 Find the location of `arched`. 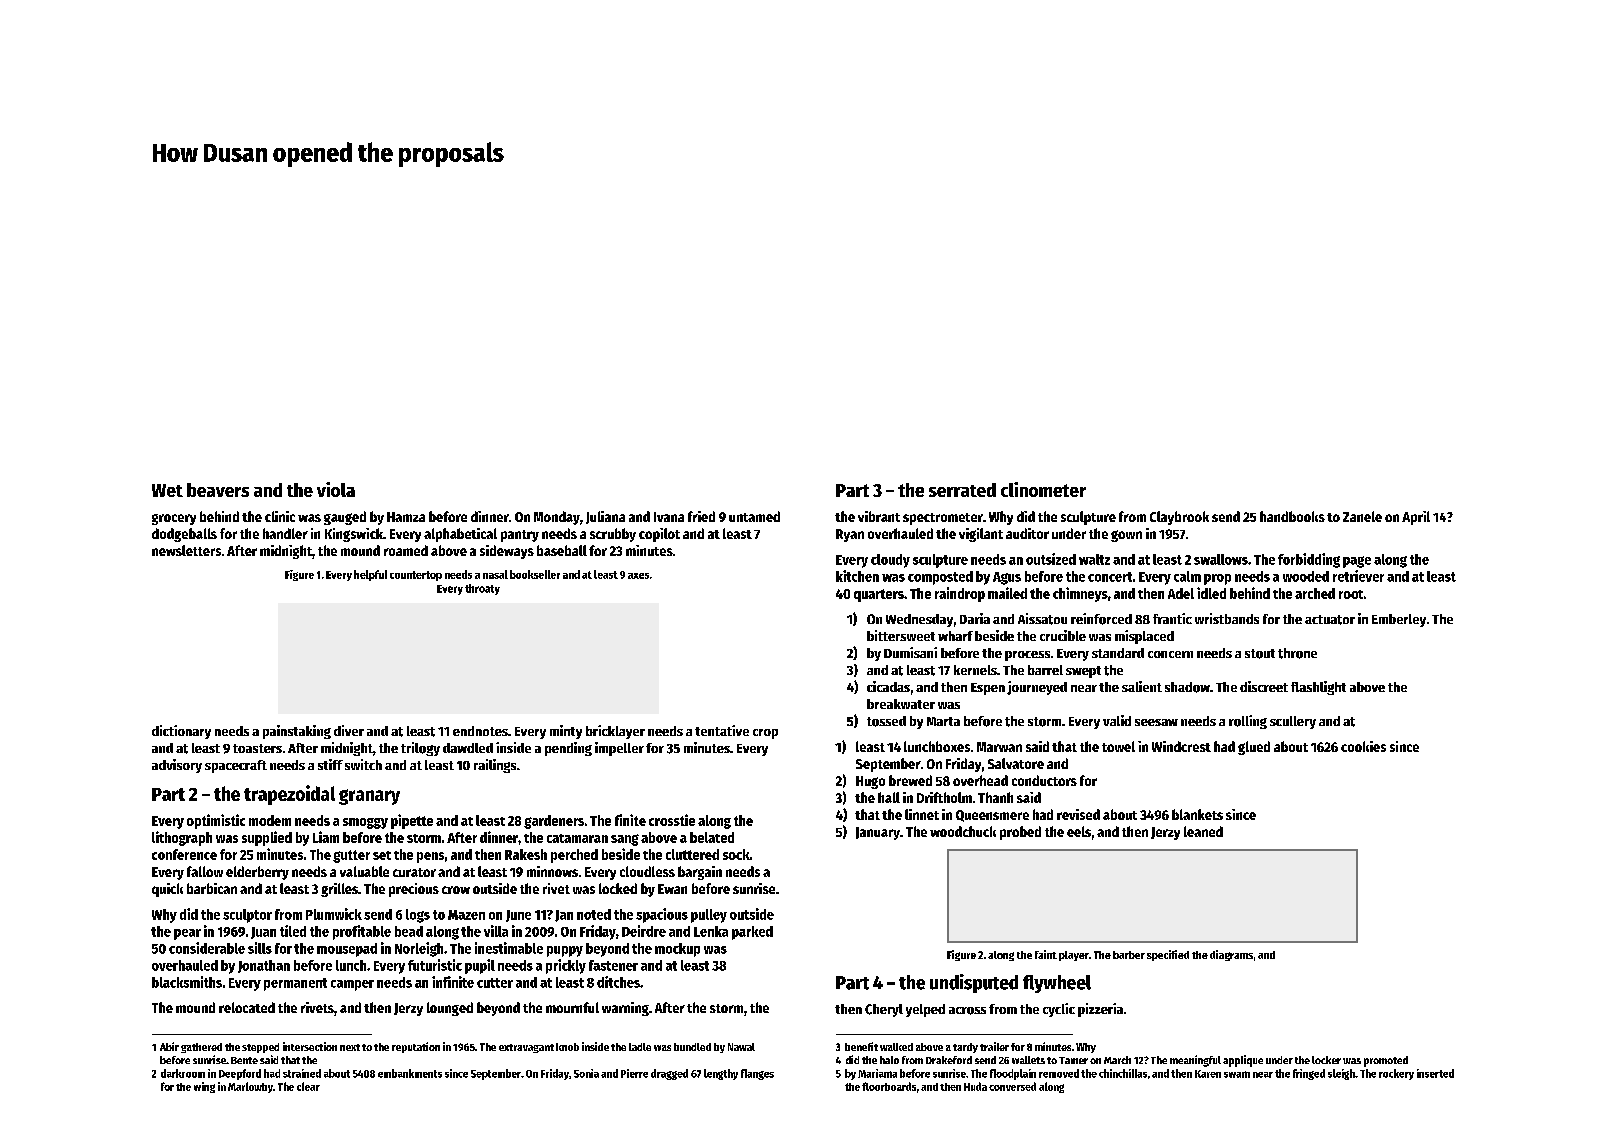

arched is located at coordinates (1315, 593).
